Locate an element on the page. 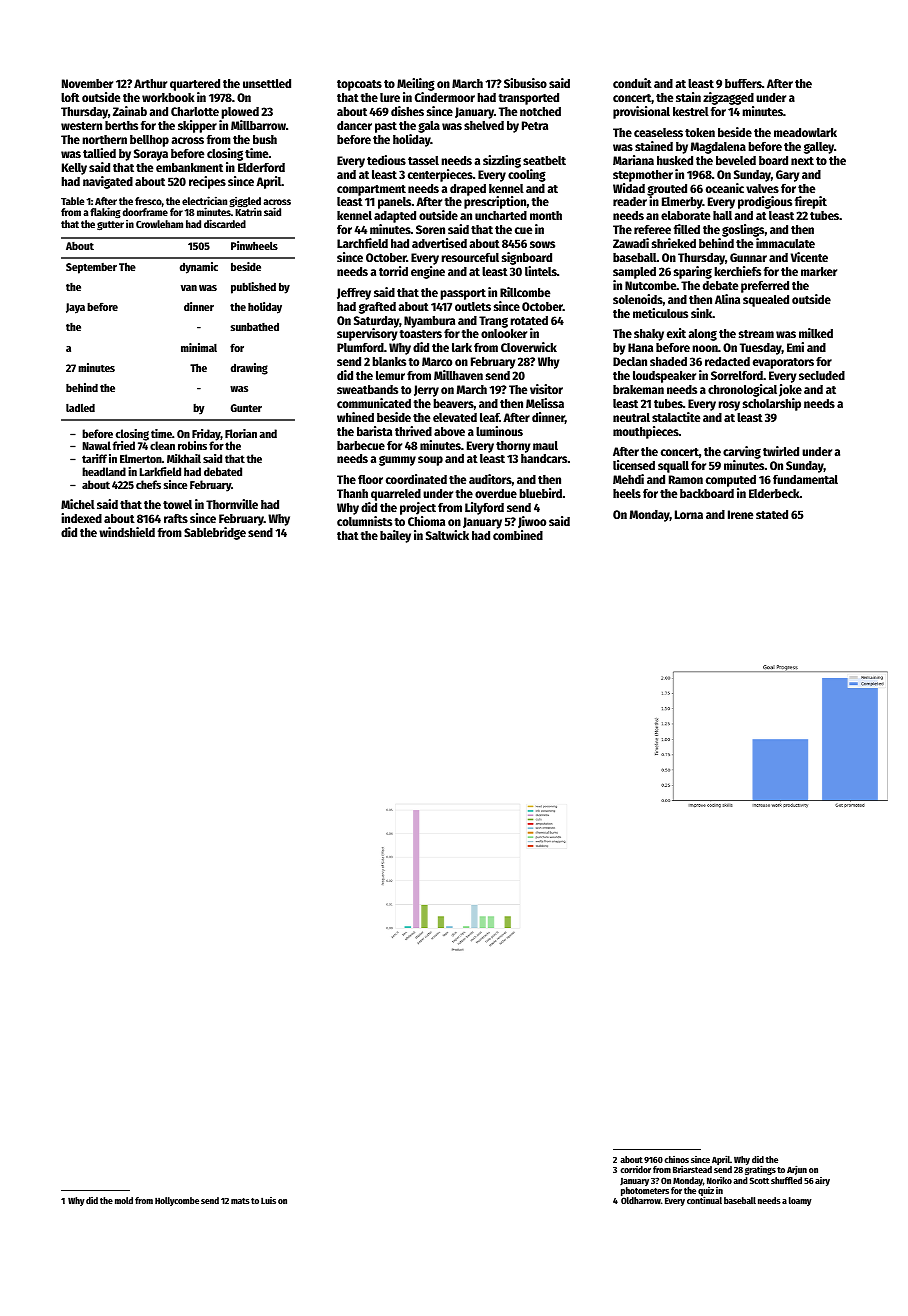  visitor is located at coordinates (546, 389).
